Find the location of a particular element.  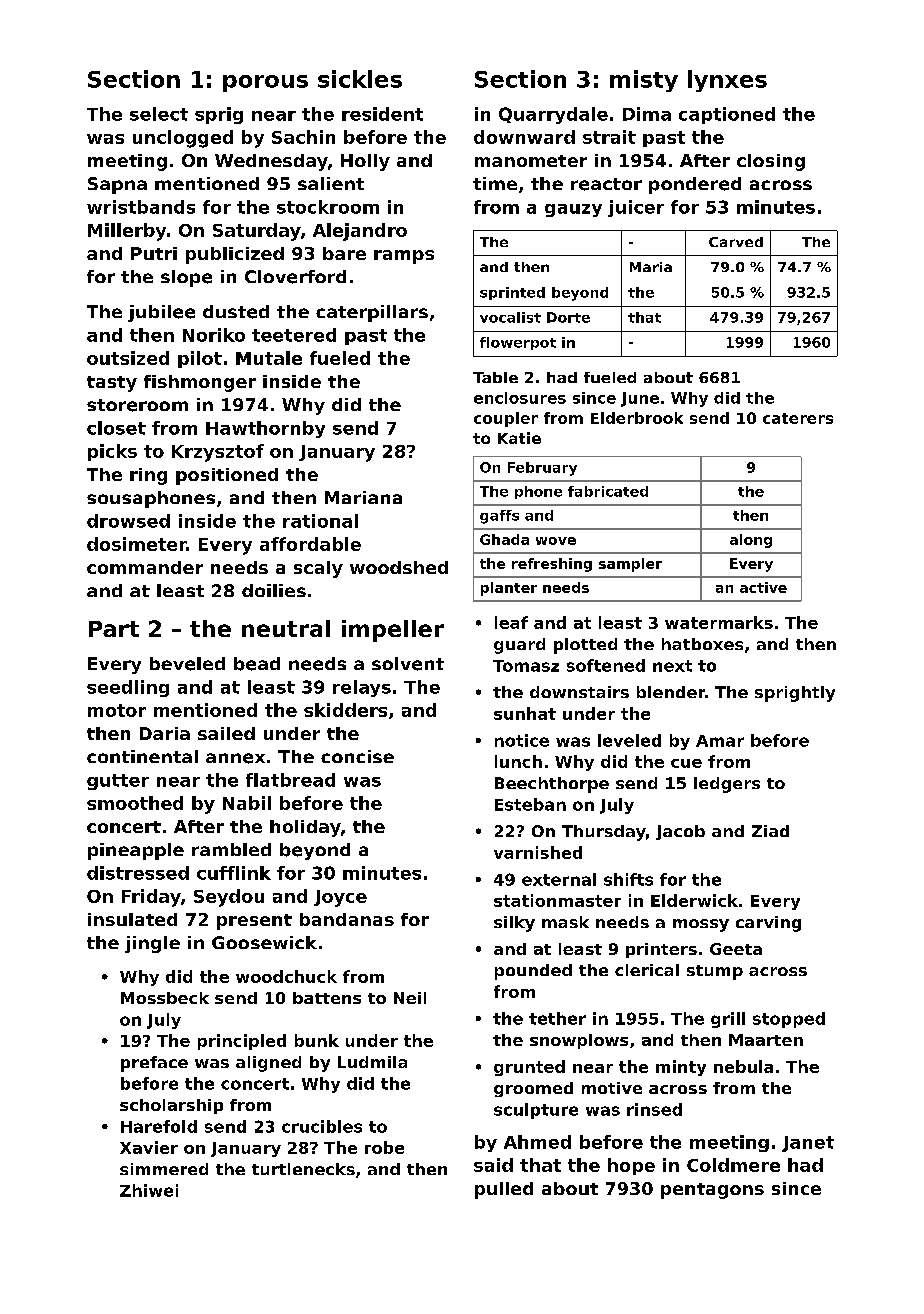

scholarship is located at coordinates (171, 1106).
